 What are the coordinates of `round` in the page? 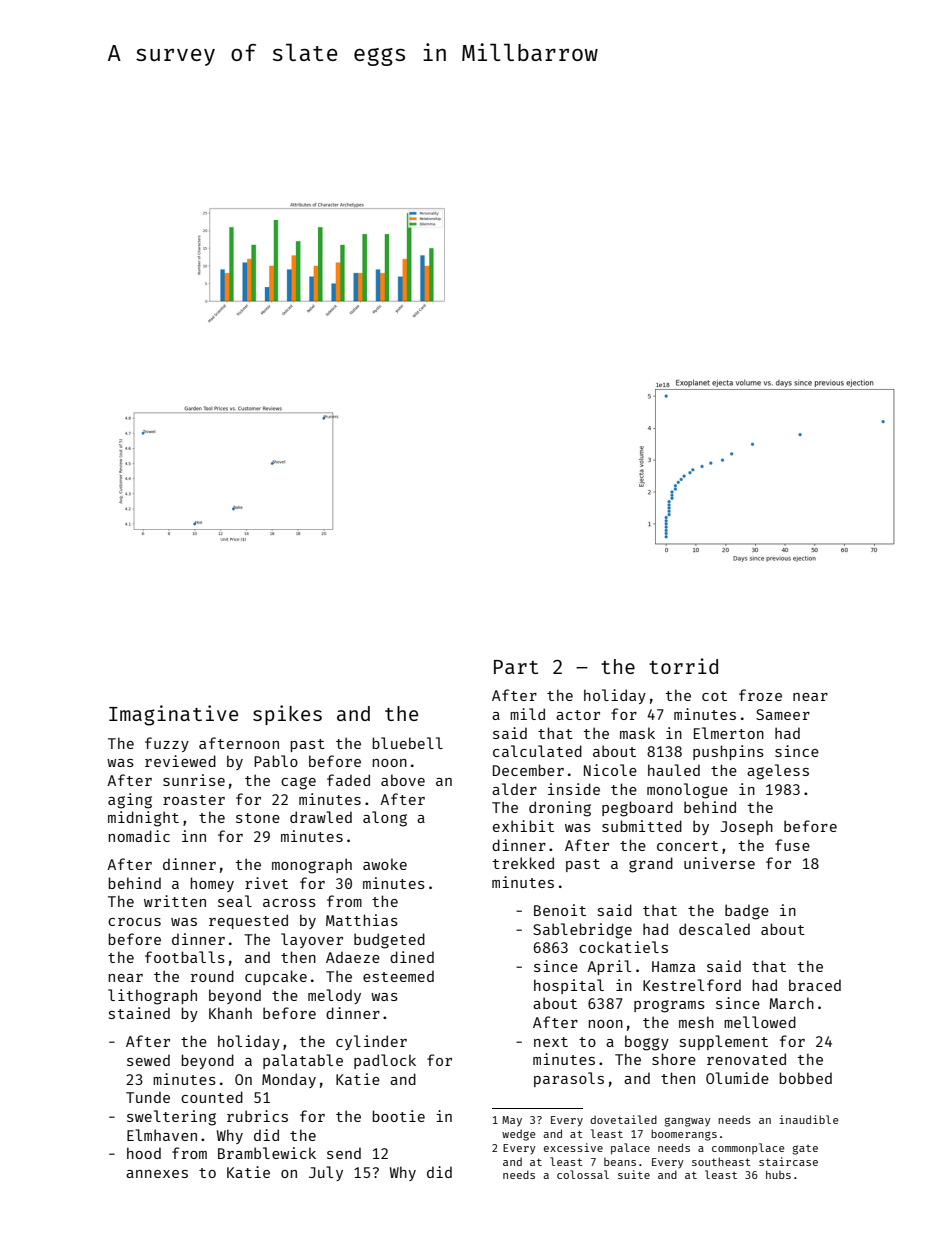 It's located at (212, 976).
